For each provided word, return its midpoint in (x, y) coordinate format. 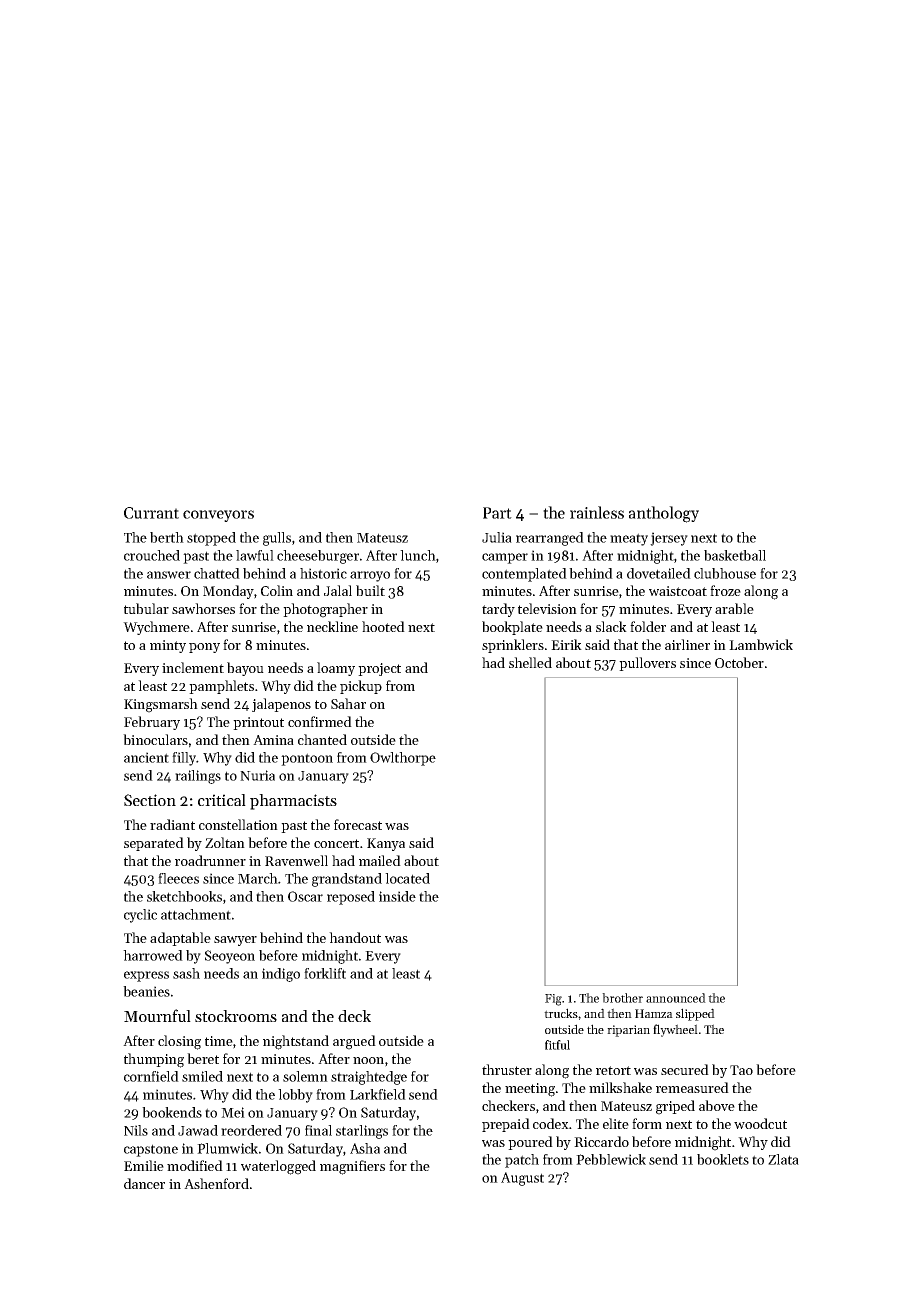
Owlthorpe (403, 759)
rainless (597, 512)
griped (675, 1107)
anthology (664, 514)
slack (611, 626)
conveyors (218, 516)
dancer (144, 1183)
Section (150, 800)
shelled (530, 662)
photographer (325, 610)
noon (368, 1060)
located (407, 878)
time (219, 1041)
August (522, 1179)
